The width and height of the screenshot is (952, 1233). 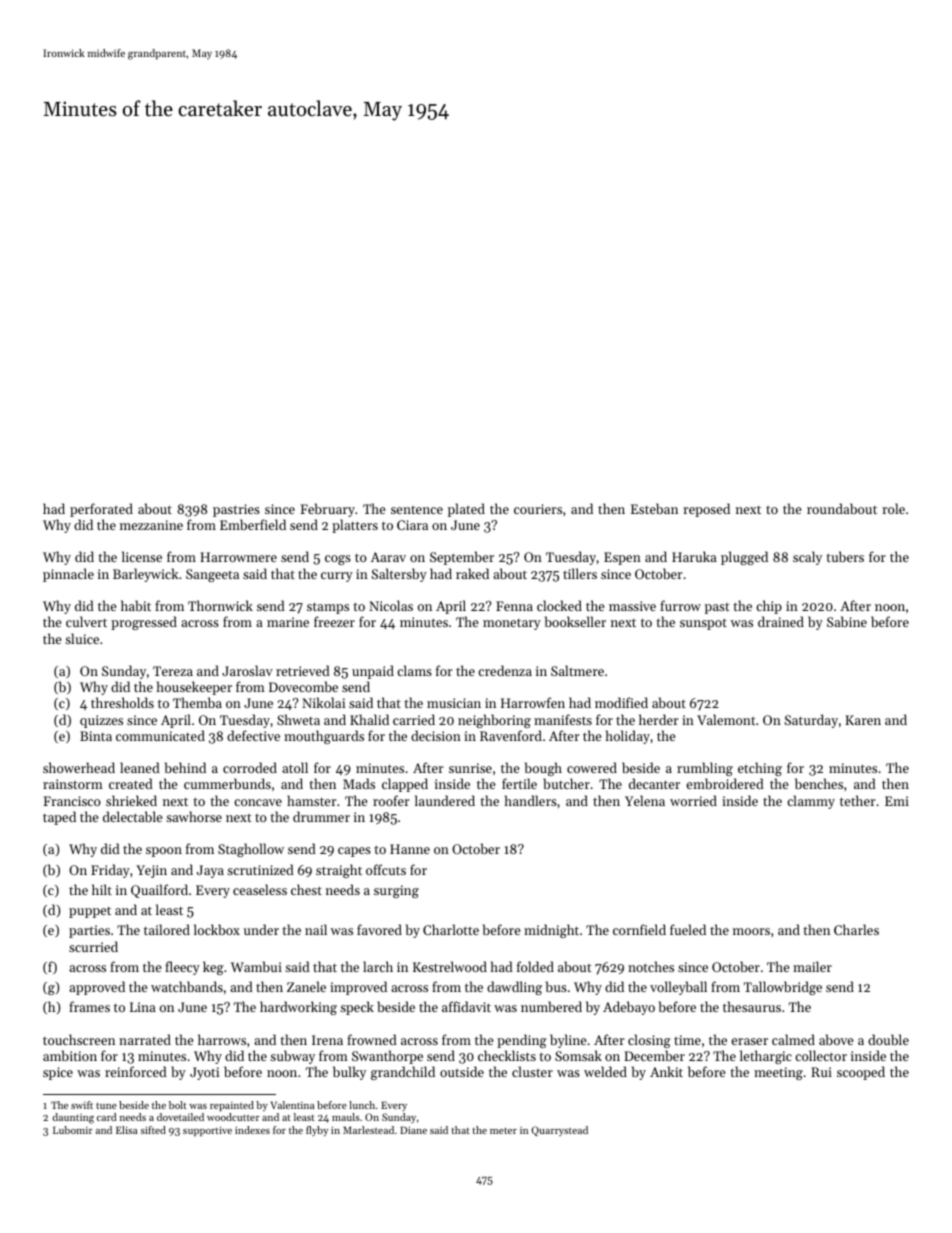 What do you see at coordinates (580, 573) in the screenshot?
I see `tillers` at bounding box center [580, 573].
